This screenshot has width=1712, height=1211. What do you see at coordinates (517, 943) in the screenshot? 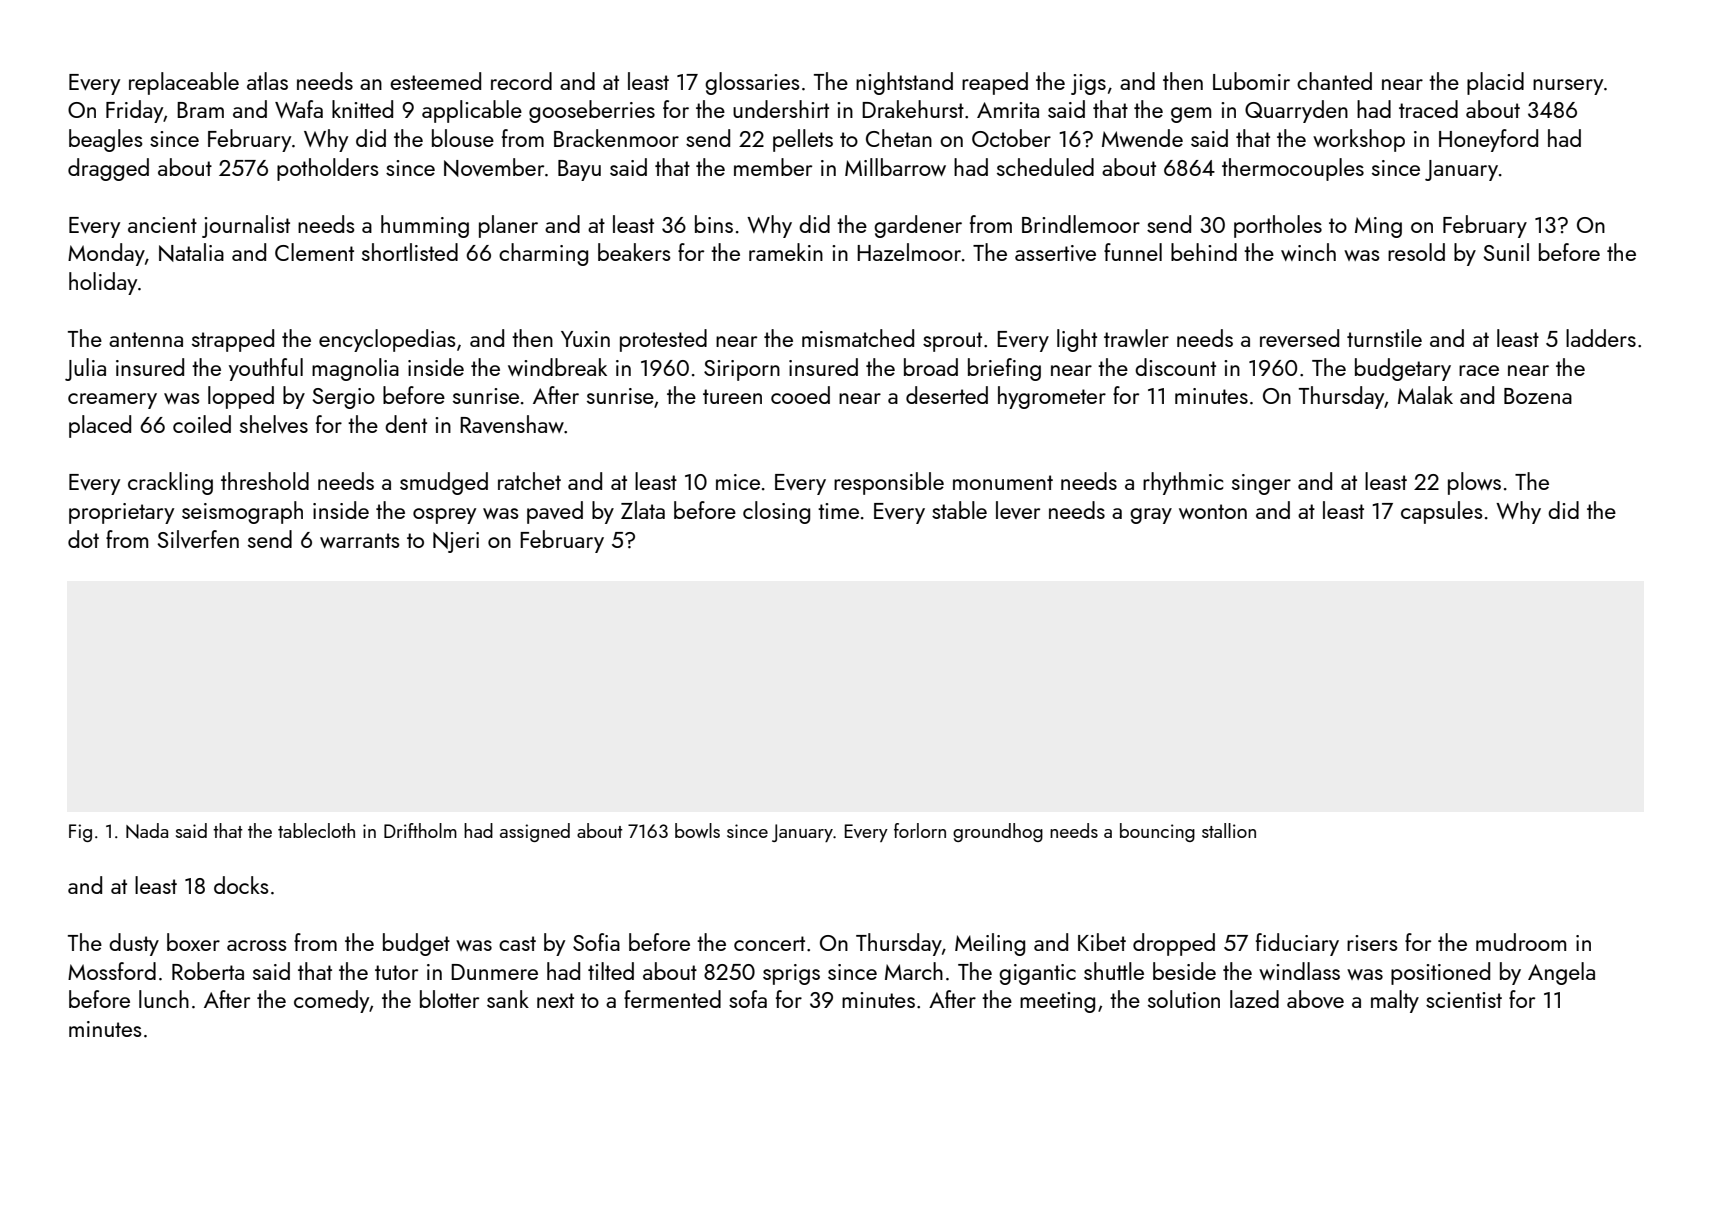
I see `cast` at bounding box center [517, 943].
